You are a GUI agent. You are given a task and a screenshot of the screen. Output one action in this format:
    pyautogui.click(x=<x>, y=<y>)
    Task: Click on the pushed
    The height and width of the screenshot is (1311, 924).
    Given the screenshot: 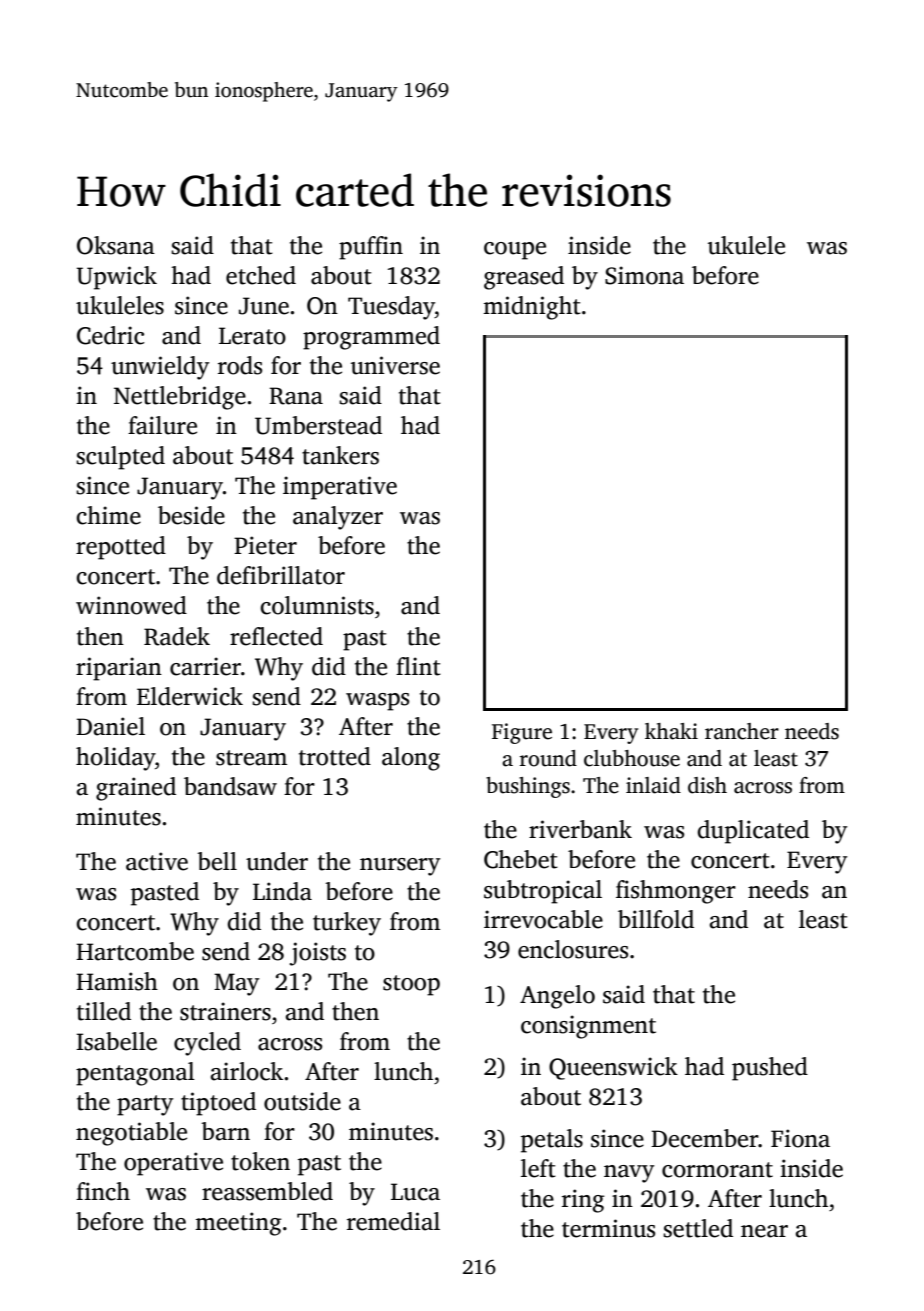 What is the action you would take?
    pyautogui.click(x=770, y=1069)
